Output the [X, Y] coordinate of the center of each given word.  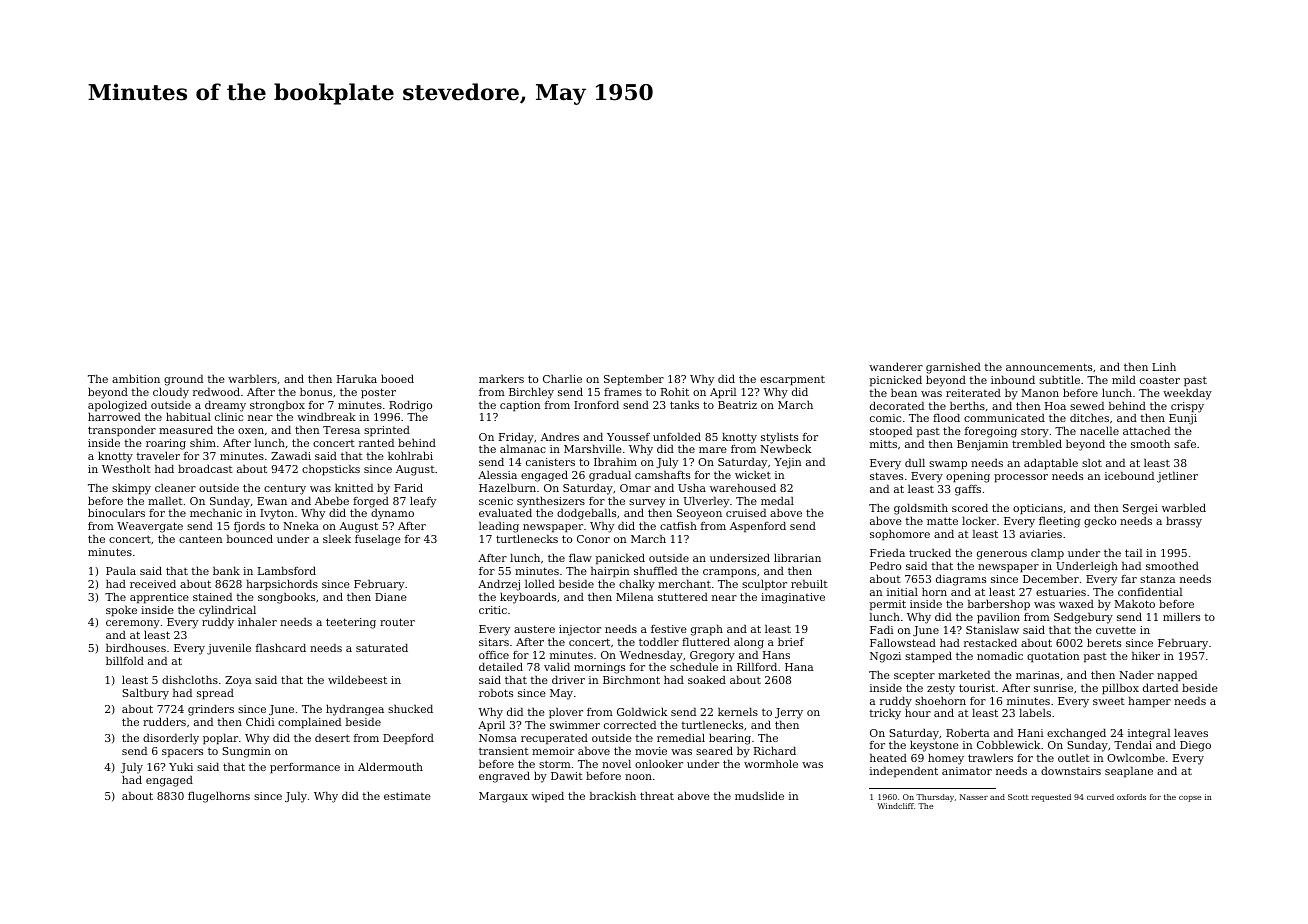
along [749, 643]
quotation [1053, 657]
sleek [337, 538]
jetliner [1177, 477]
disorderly [171, 739]
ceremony [133, 624]
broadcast [205, 468]
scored [970, 507]
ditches [1089, 417]
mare [713, 450]
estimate [407, 796]
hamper [1149, 702]
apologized [117, 406]
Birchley [531, 393]
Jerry [789, 713]
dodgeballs [586, 514]
